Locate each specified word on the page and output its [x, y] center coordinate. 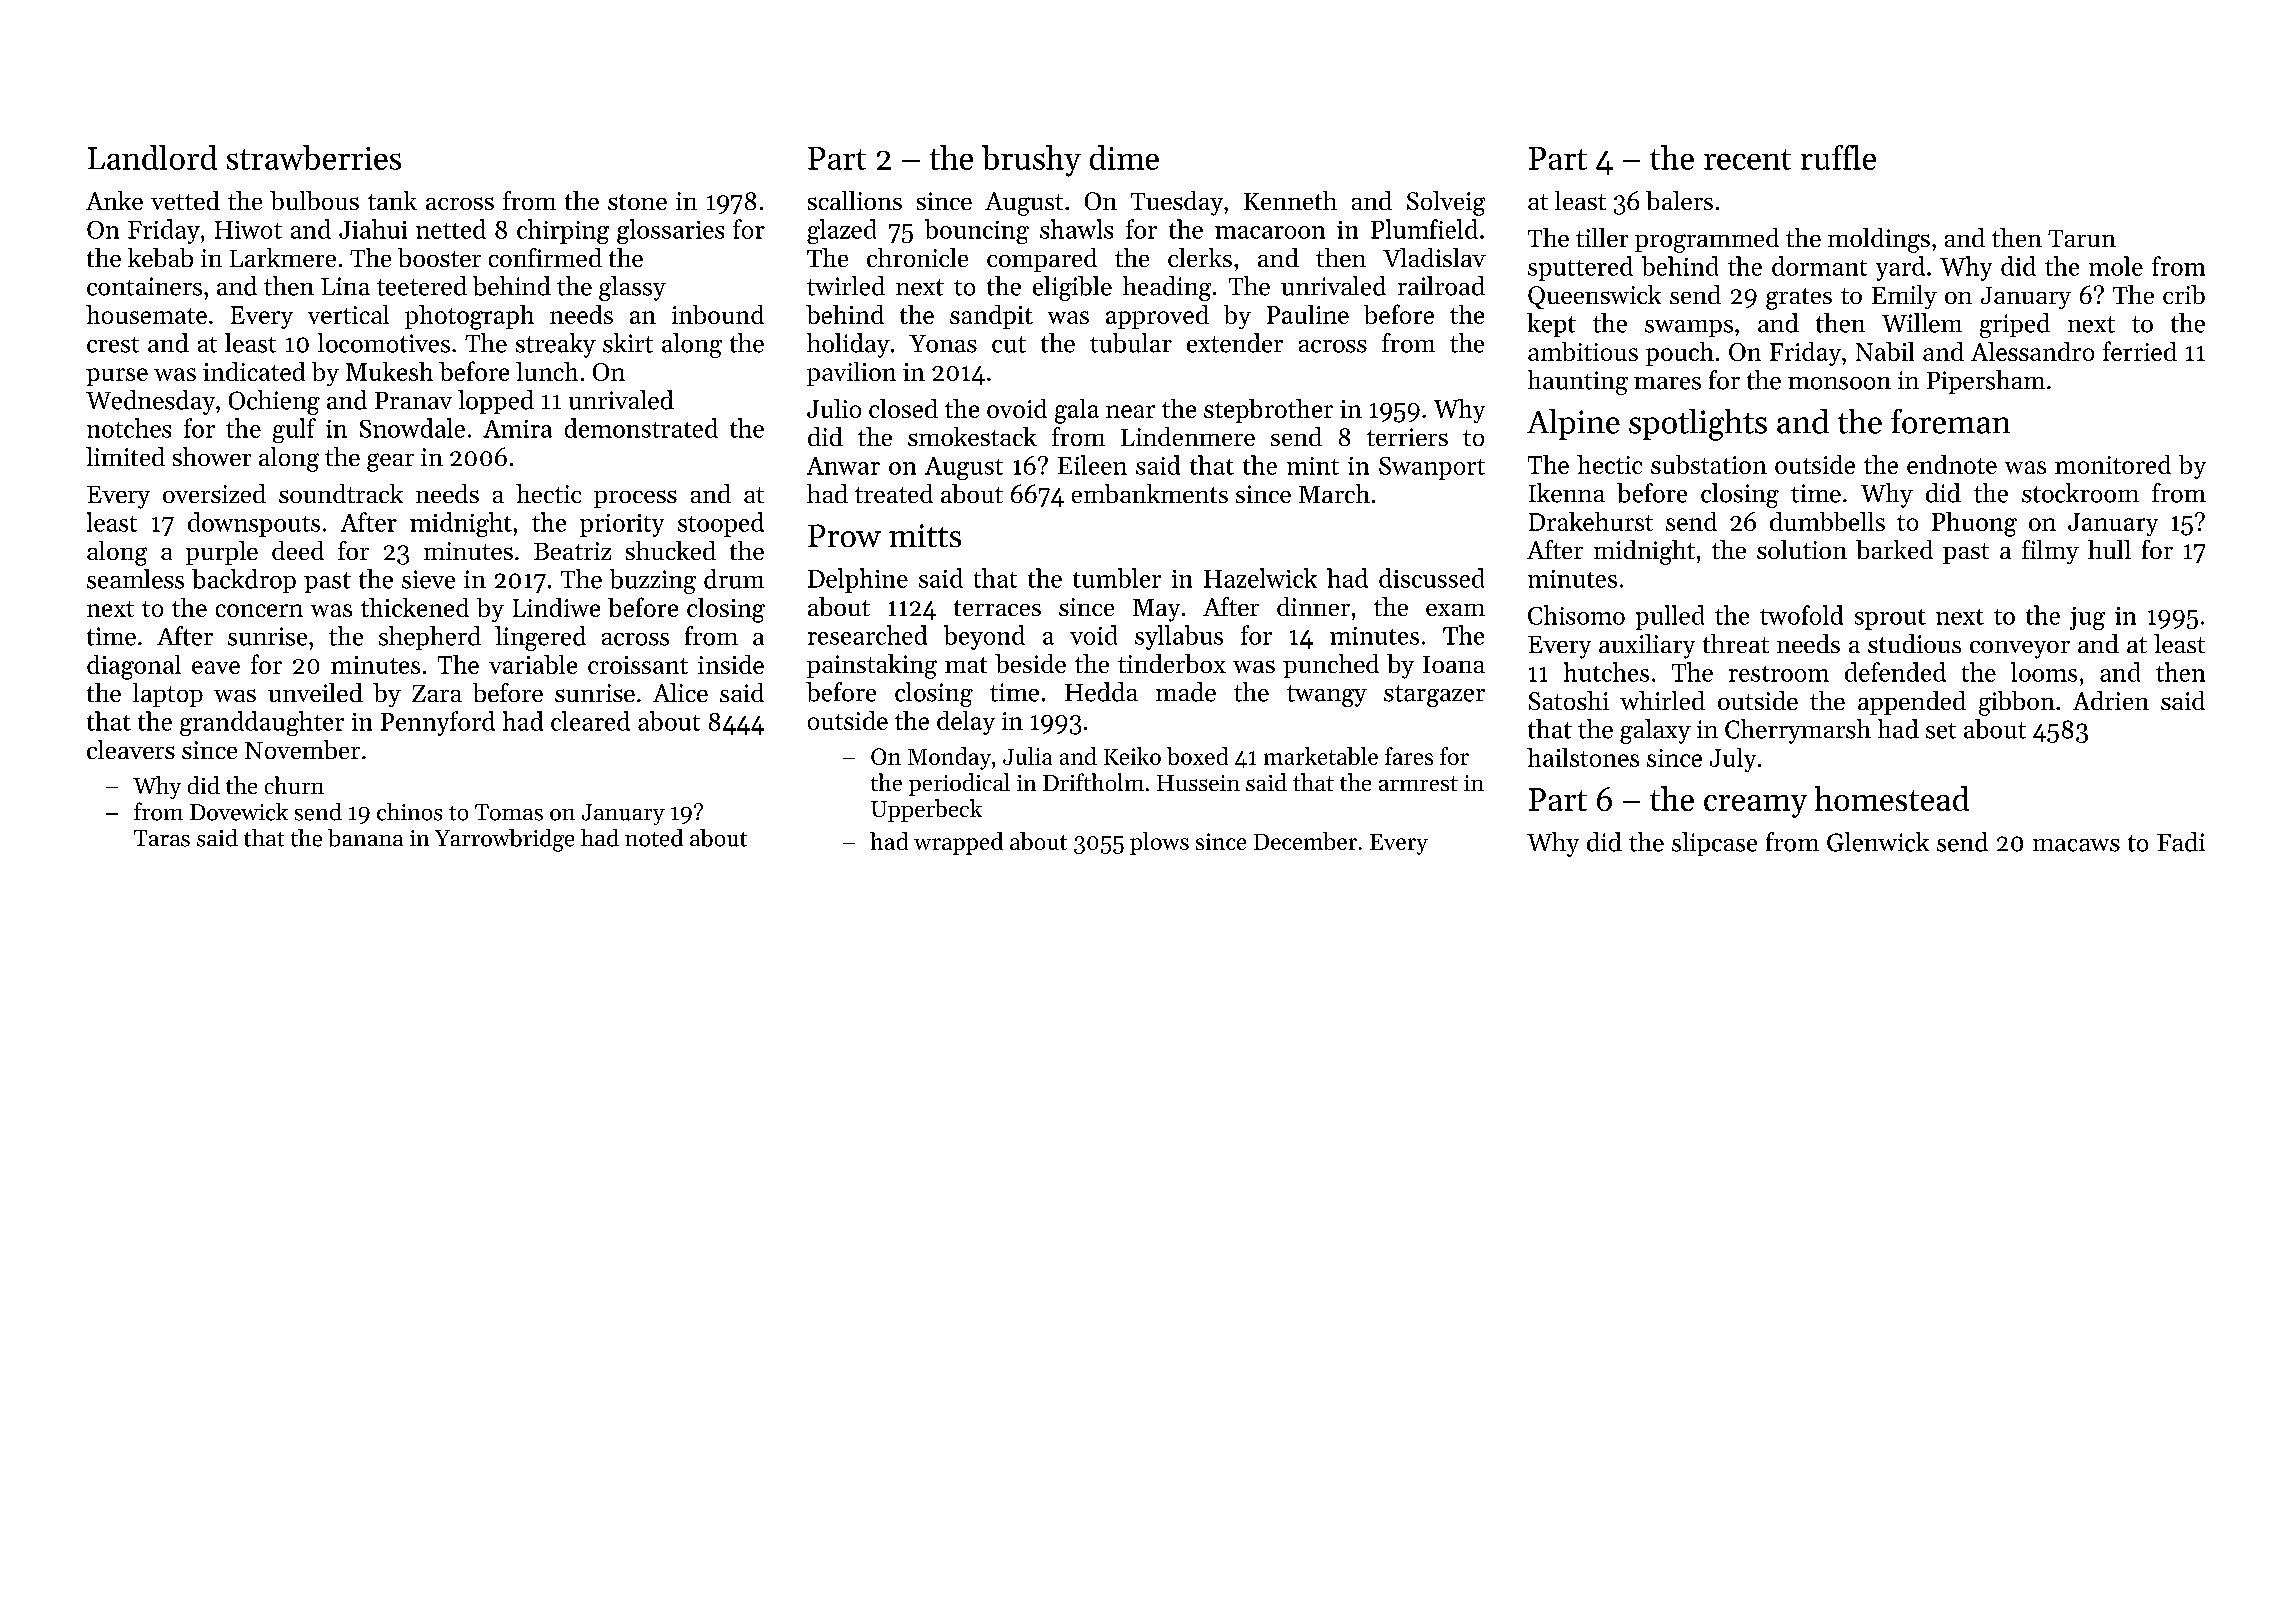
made [1186, 692]
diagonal [134, 667]
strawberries [314, 157]
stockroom [2080, 493]
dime [1124, 157]
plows [1159, 843]
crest [113, 345]
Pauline [1308, 314]
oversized [214, 493]
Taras [162, 838]
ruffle [1838, 157]
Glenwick [1878, 842]
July [1733, 760]
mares [1667, 383]
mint [1313, 466]
